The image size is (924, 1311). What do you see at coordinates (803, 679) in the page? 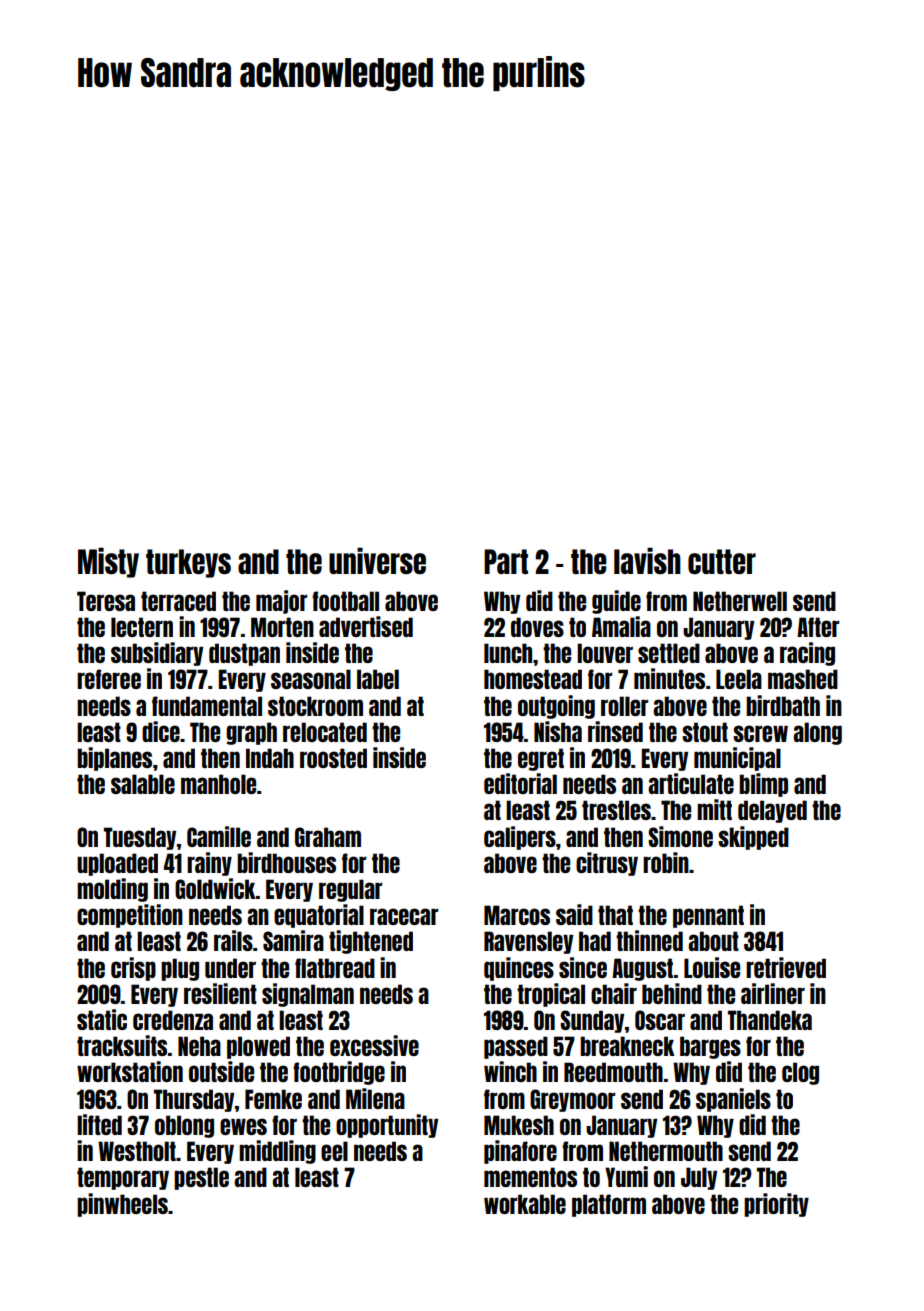
I see `mashed` at bounding box center [803, 679].
